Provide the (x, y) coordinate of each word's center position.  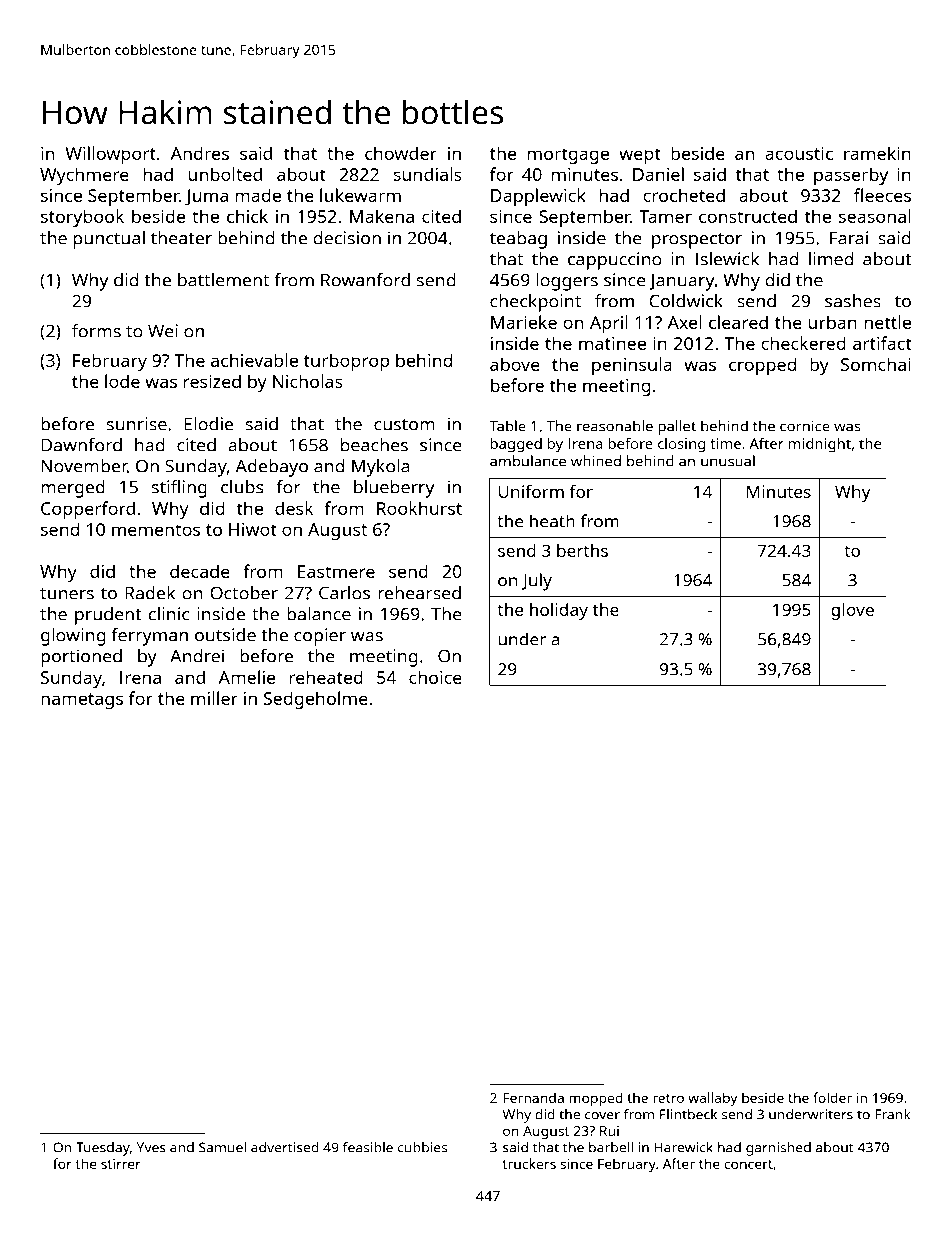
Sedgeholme (315, 700)
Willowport (110, 155)
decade (200, 571)
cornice (805, 426)
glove (852, 611)
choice (435, 677)
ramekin (877, 153)
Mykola (381, 468)
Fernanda (533, 1097)
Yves (151, 1147)
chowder (401, 153)
